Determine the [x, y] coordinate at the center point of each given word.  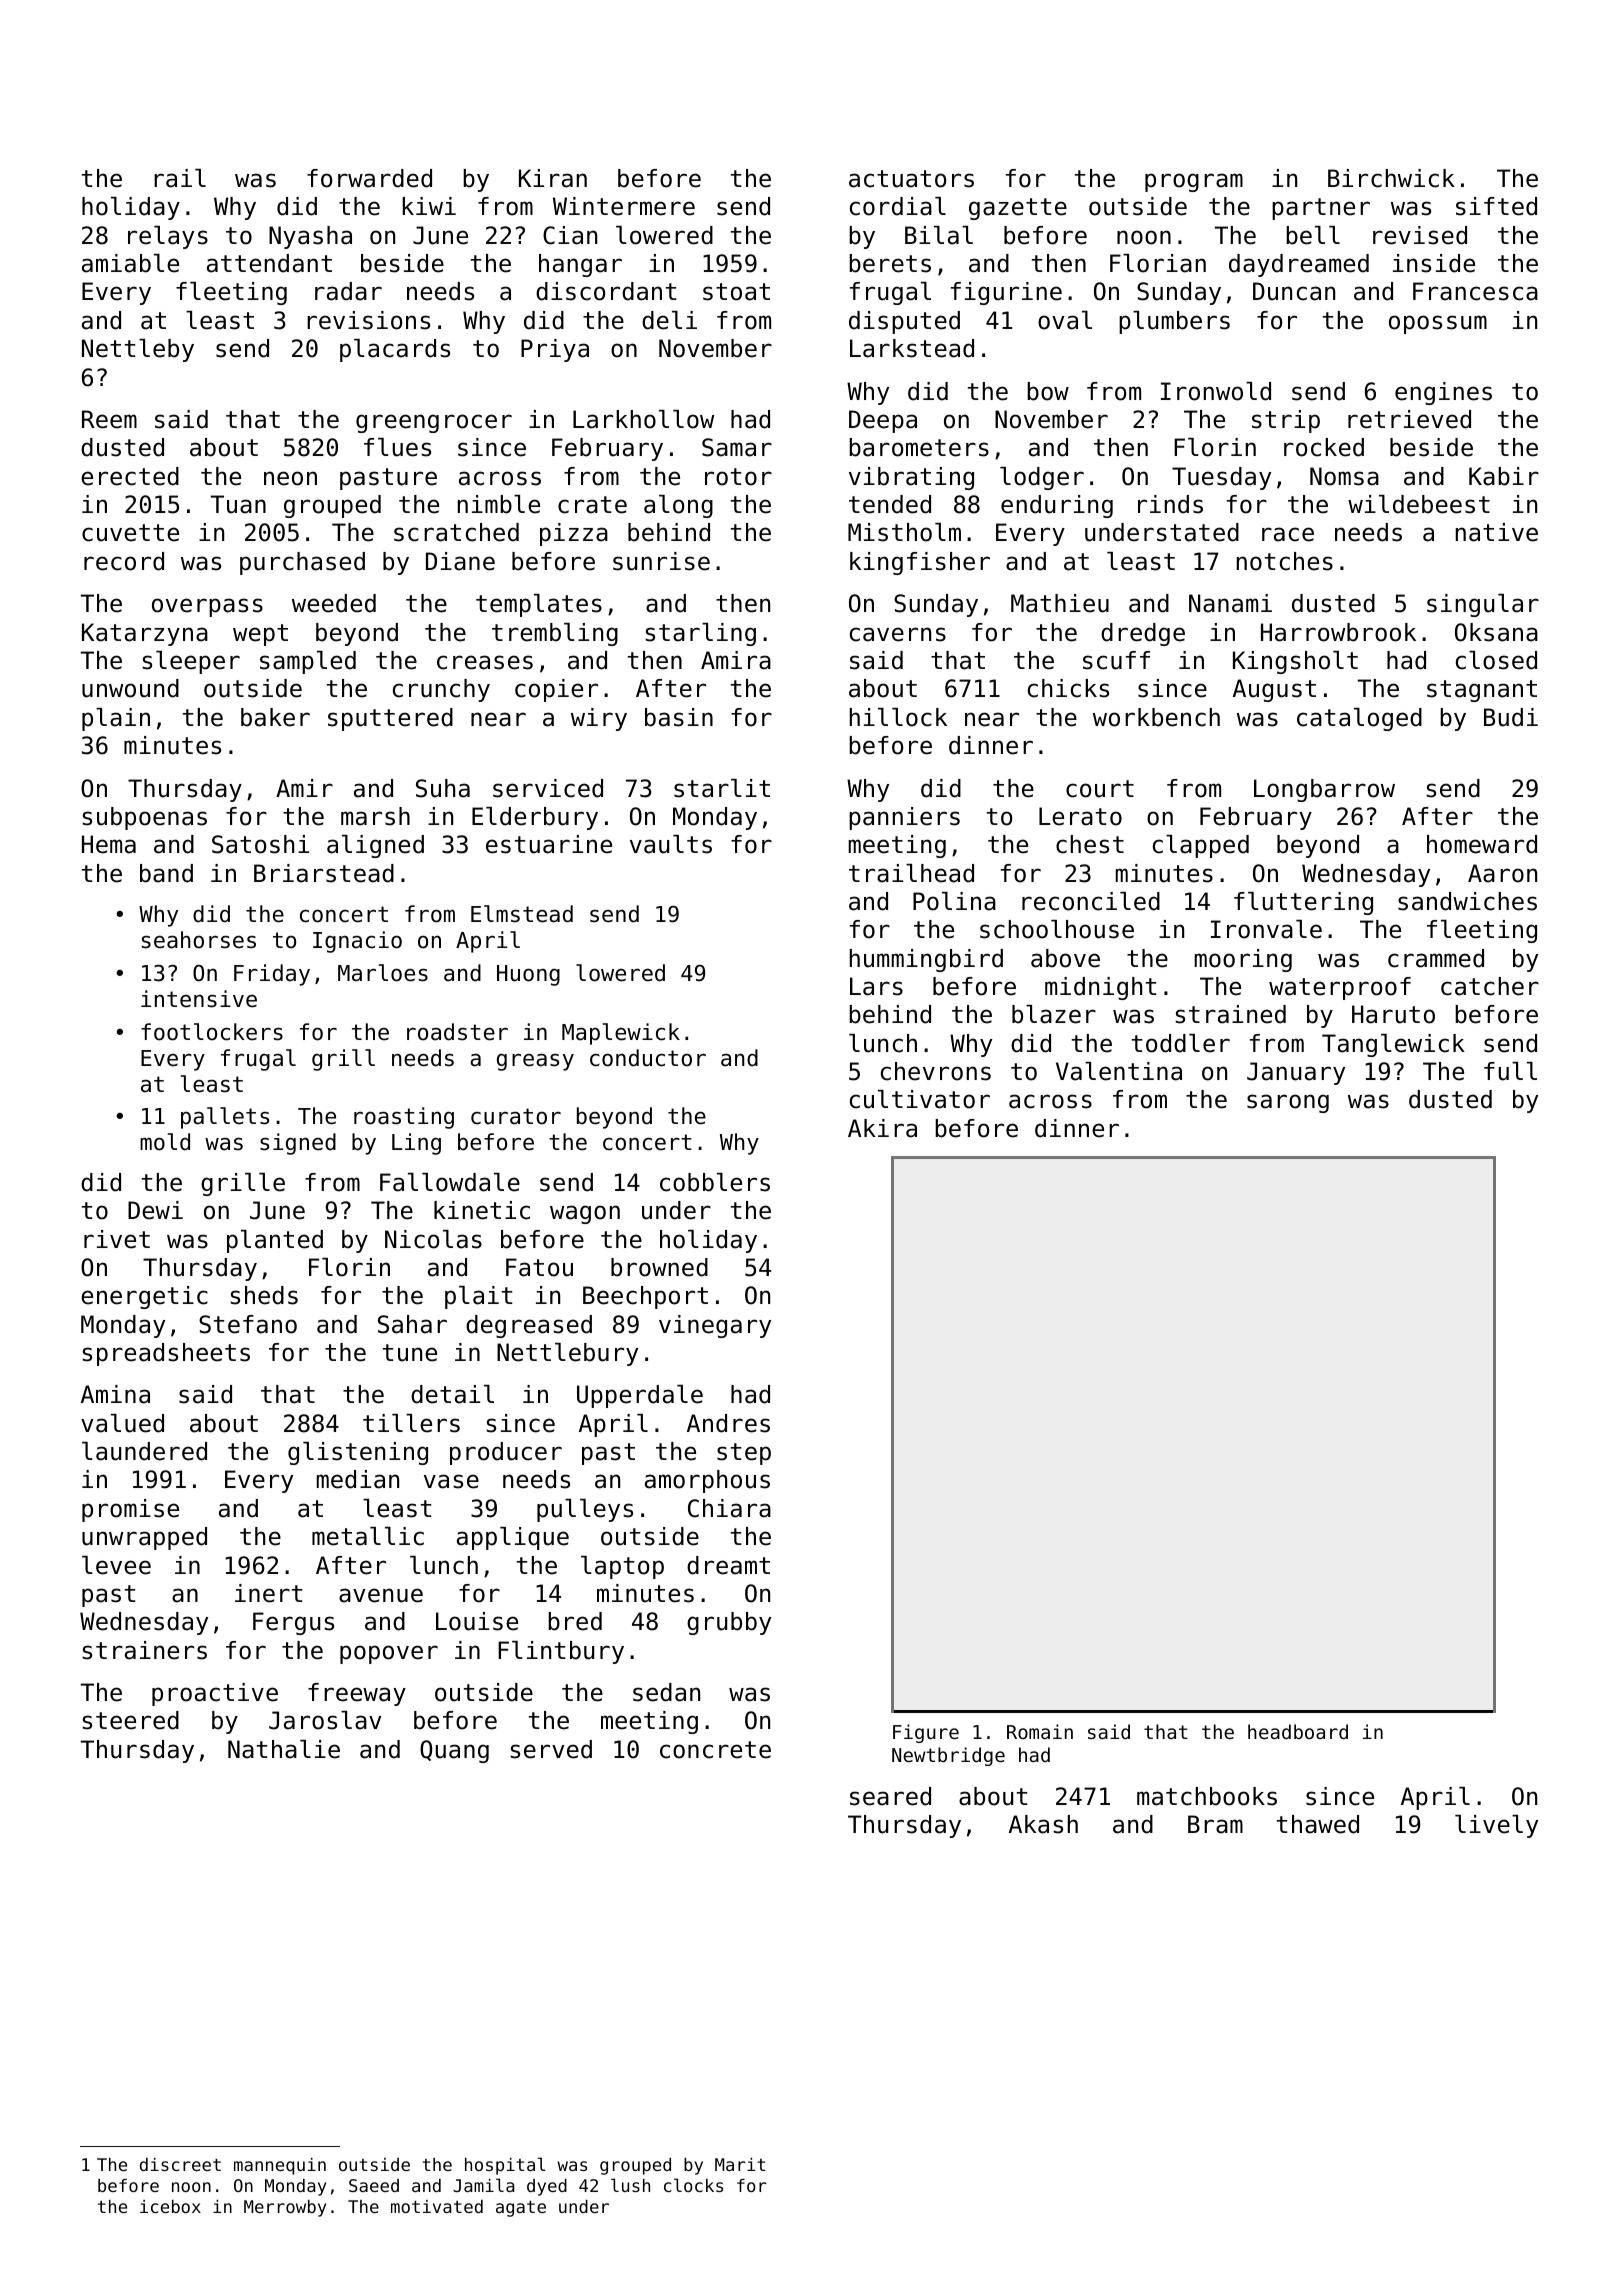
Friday [272, 975]
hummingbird [926, 960]
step [744, 1454]
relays [168, 237]
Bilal [939, 235]
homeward [1482, 844]
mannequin [280, 2166]
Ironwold [1216, 391]
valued [122, 1423]
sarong [1288, 1103]
